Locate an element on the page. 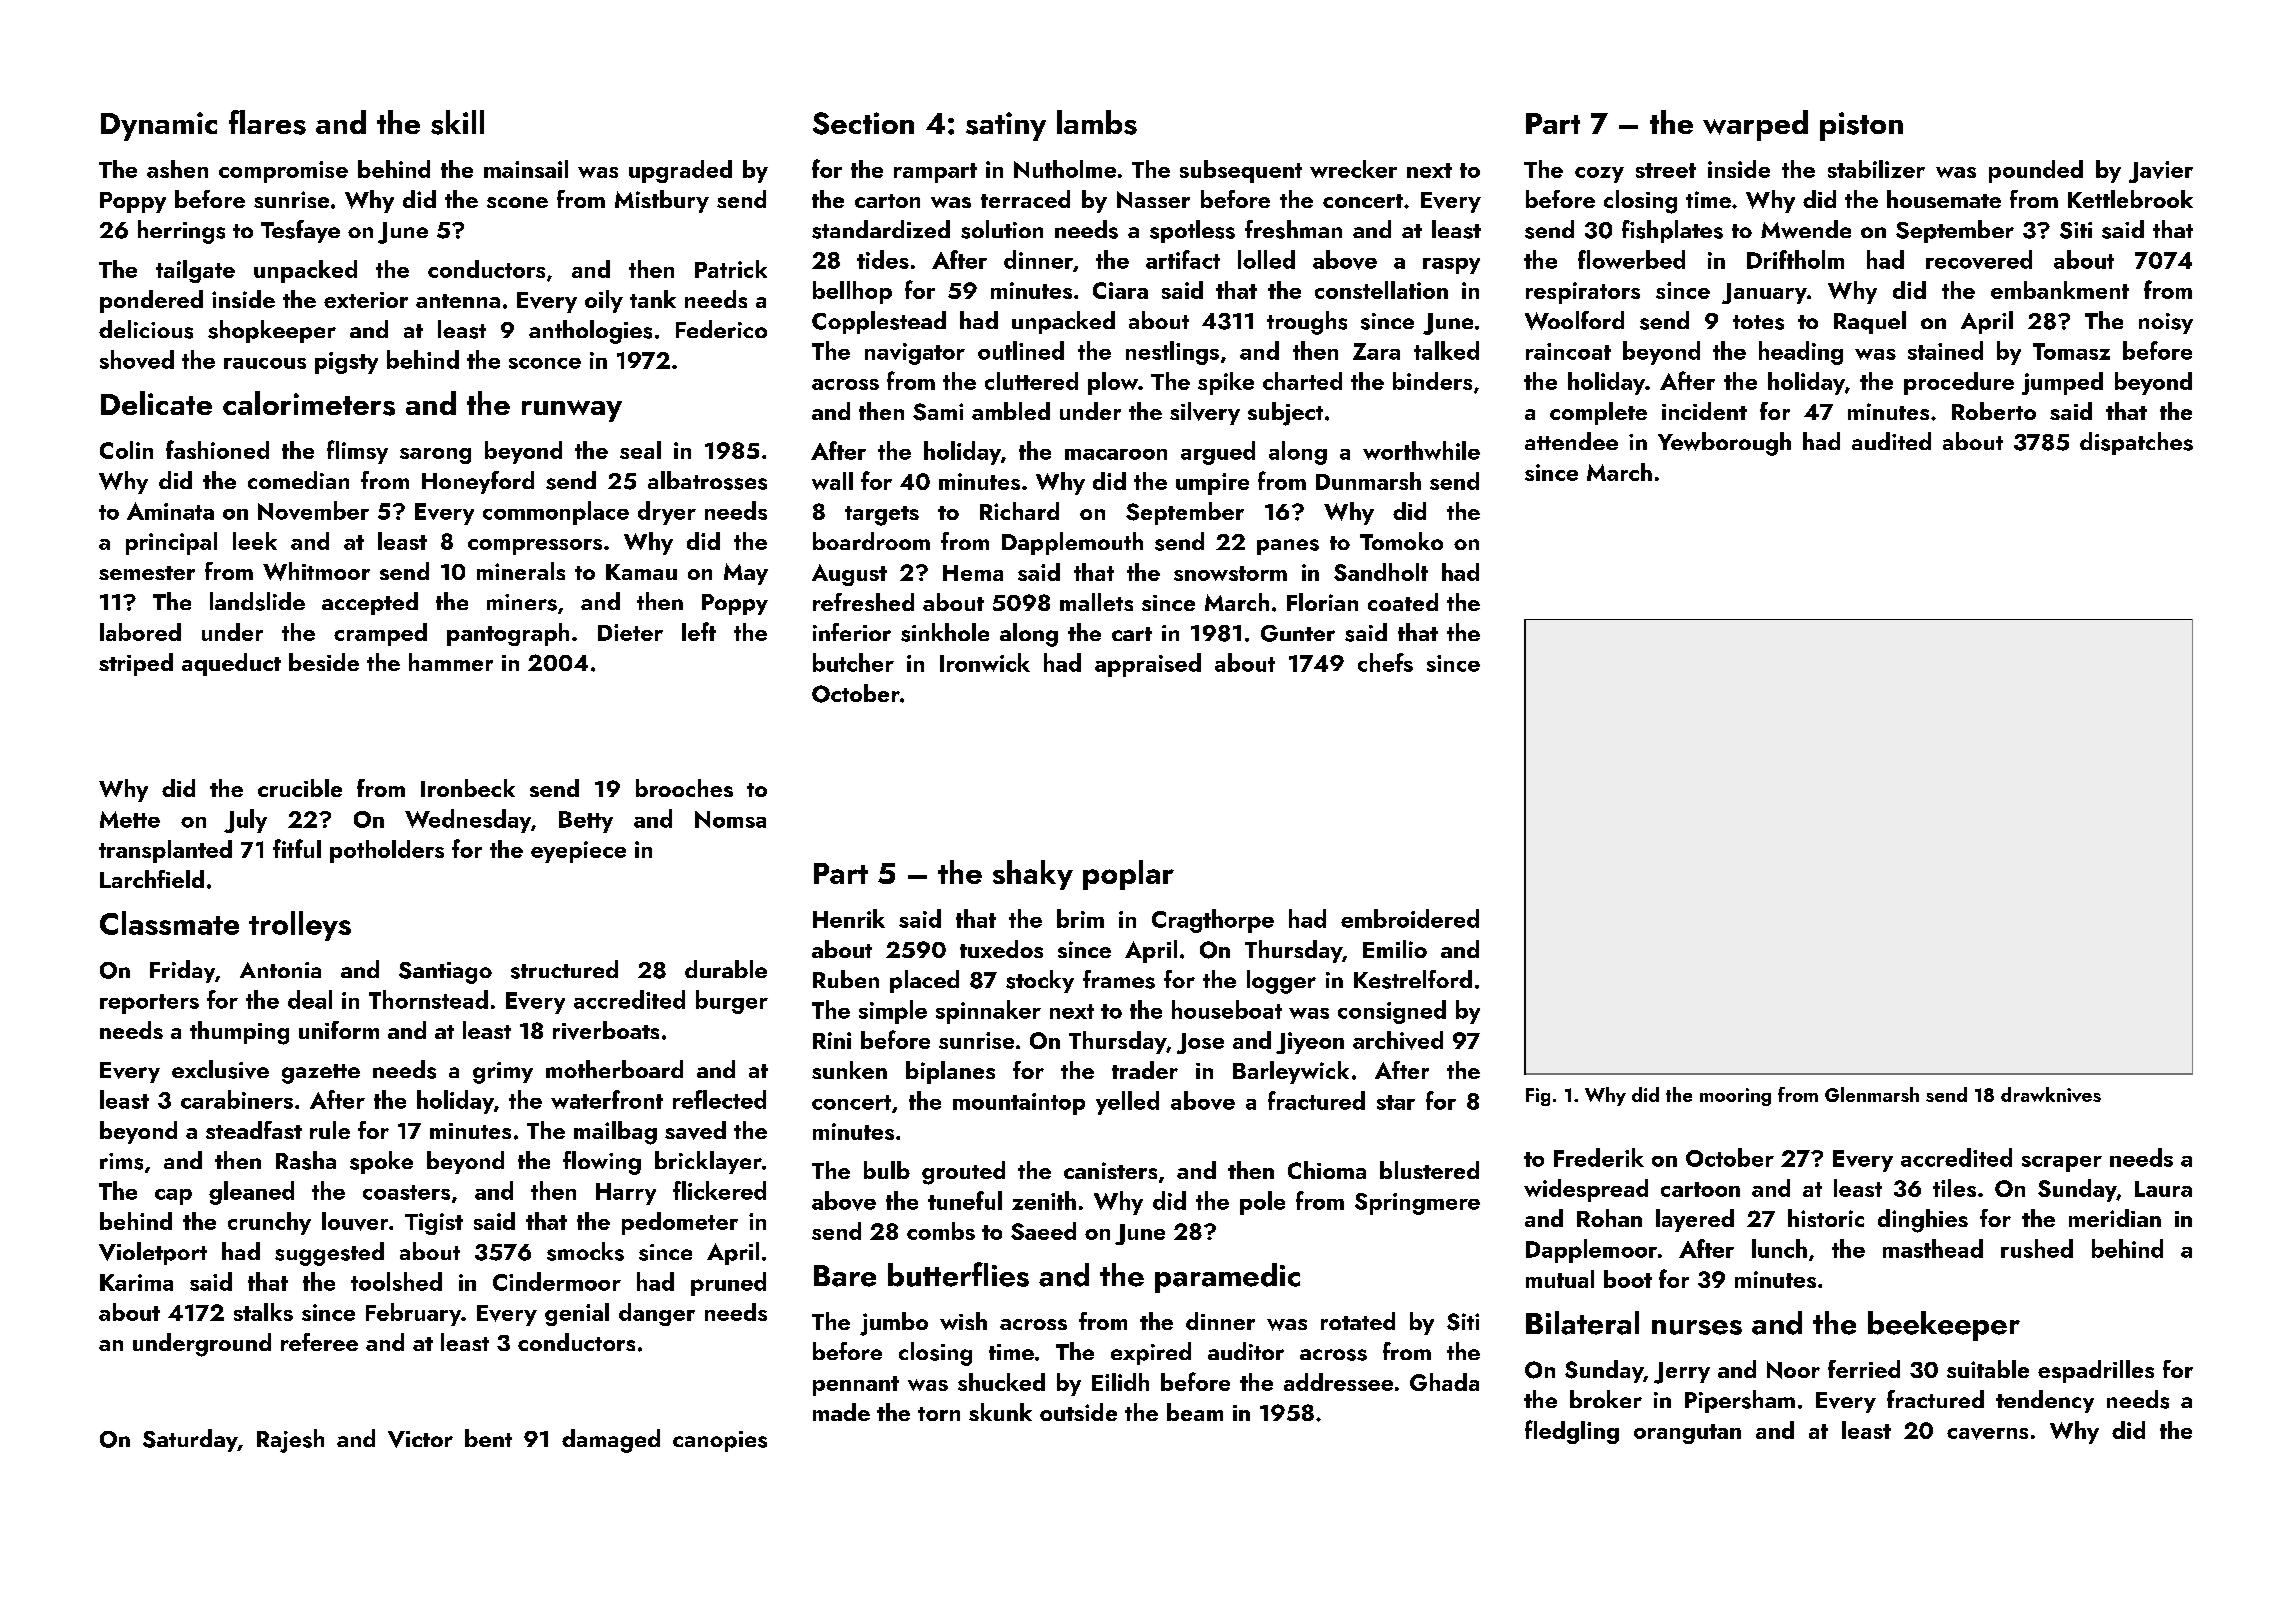 The width and height of the page is (2292, 1620). Emilio is located at coordinates (1395, 949).
